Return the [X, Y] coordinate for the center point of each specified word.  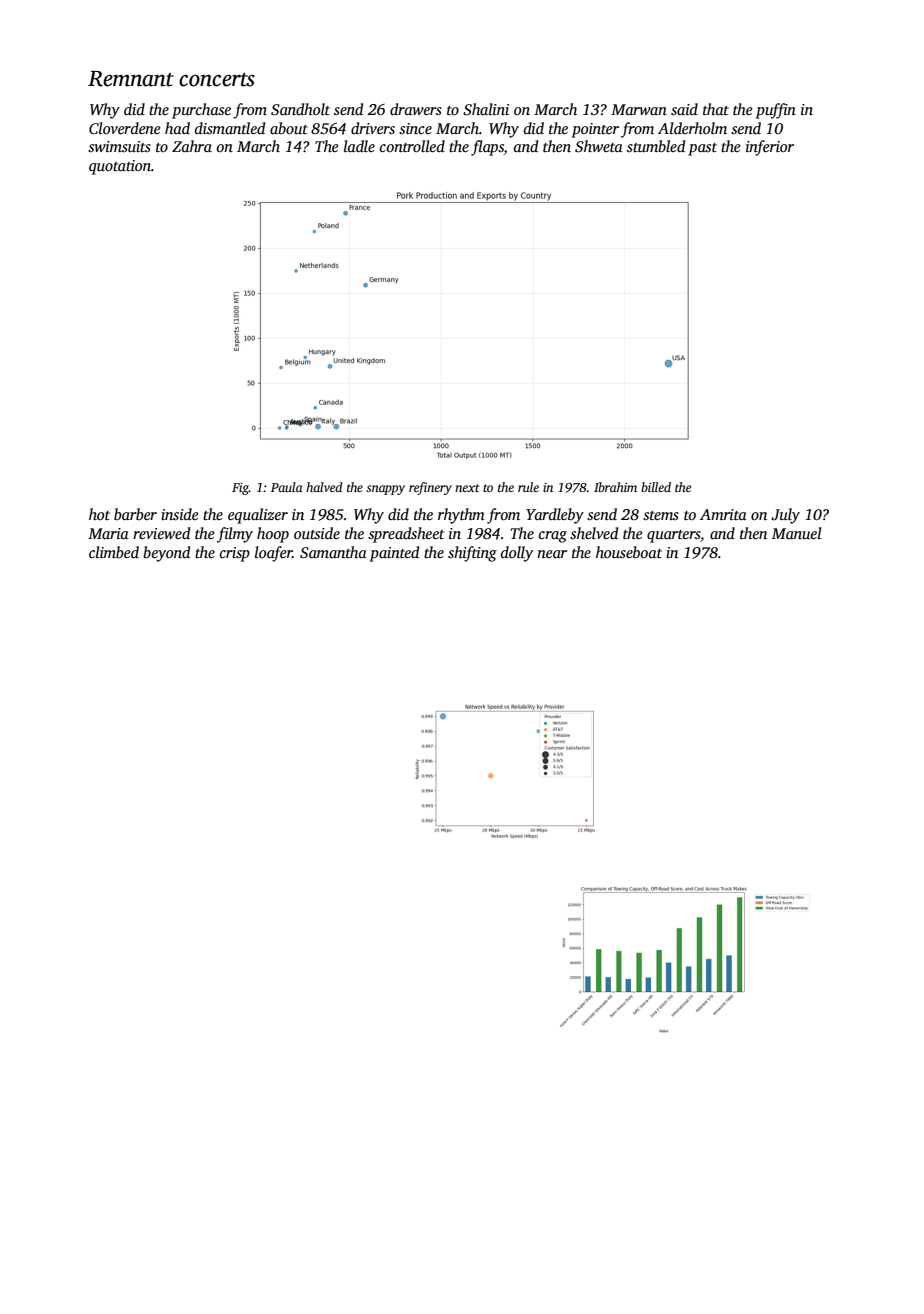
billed [656, 487]
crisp [235, 554]
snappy [385, 490]
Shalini [486, 109]
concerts [217, 80]
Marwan [639, 109]
